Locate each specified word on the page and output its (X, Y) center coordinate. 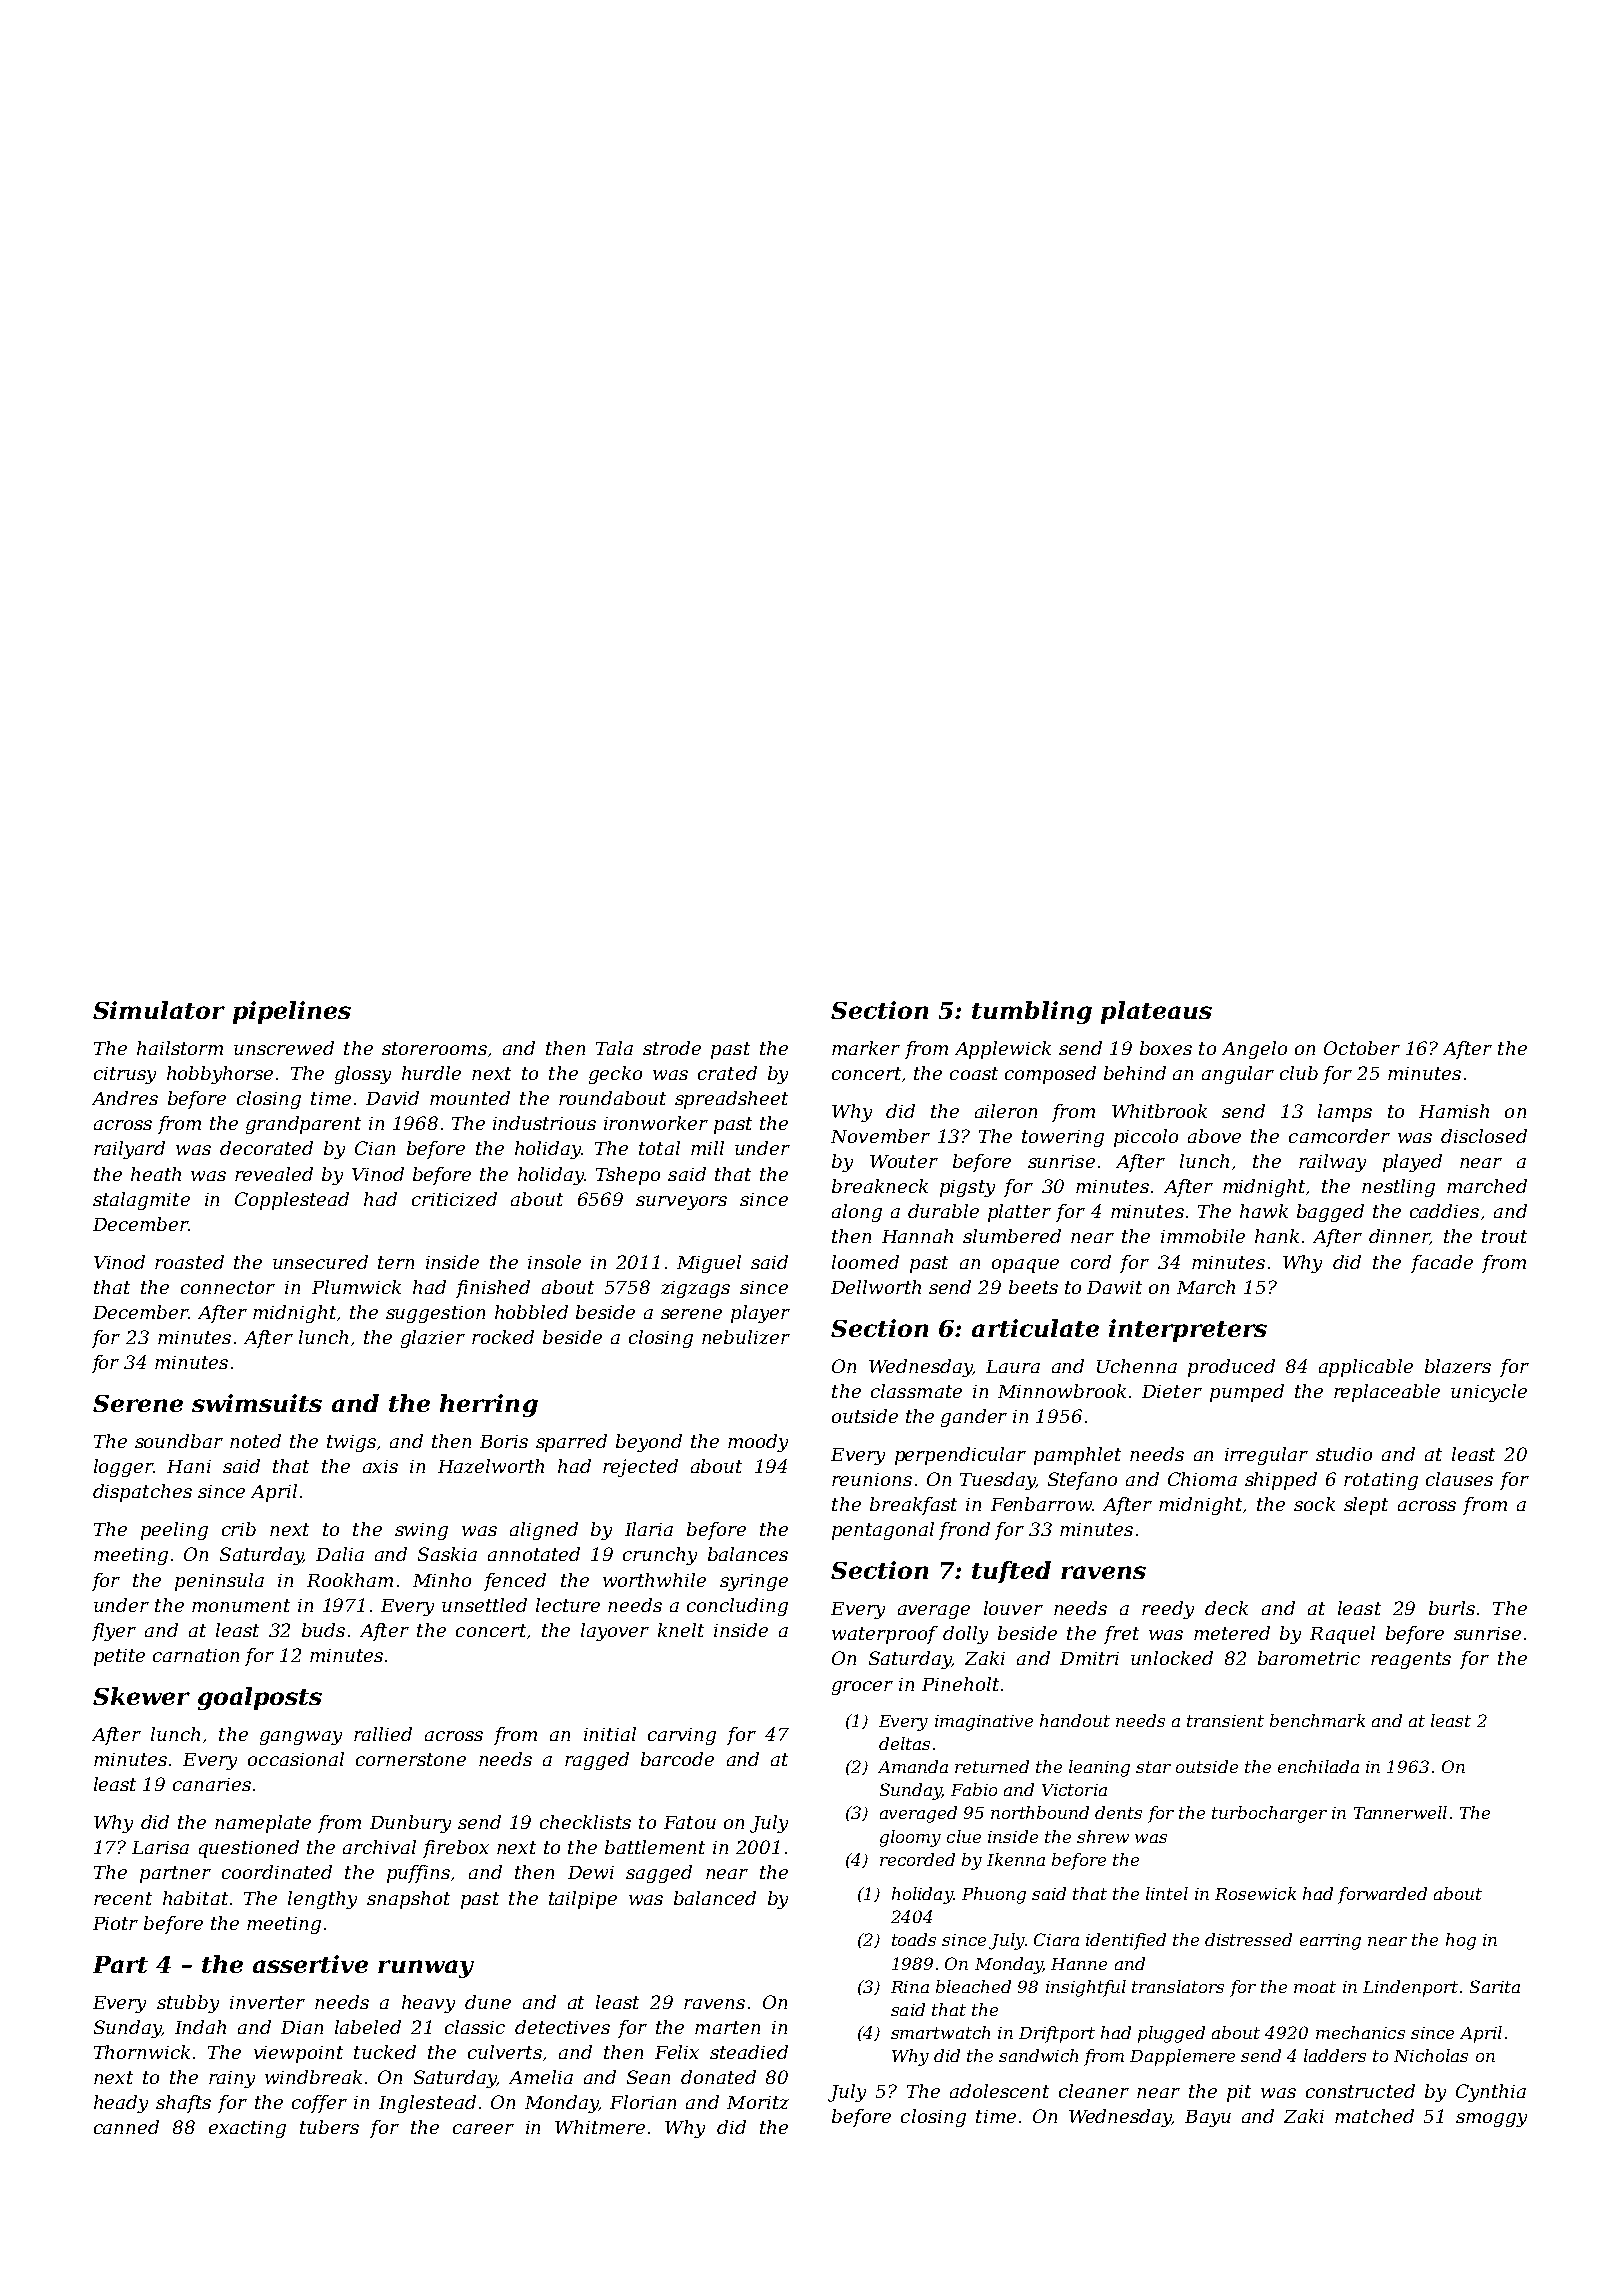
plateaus (1156, 1012)
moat (1315, 1987)
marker (866, 1048)
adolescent (999, 2091)
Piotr (115, 1923)
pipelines (292, 1012)
